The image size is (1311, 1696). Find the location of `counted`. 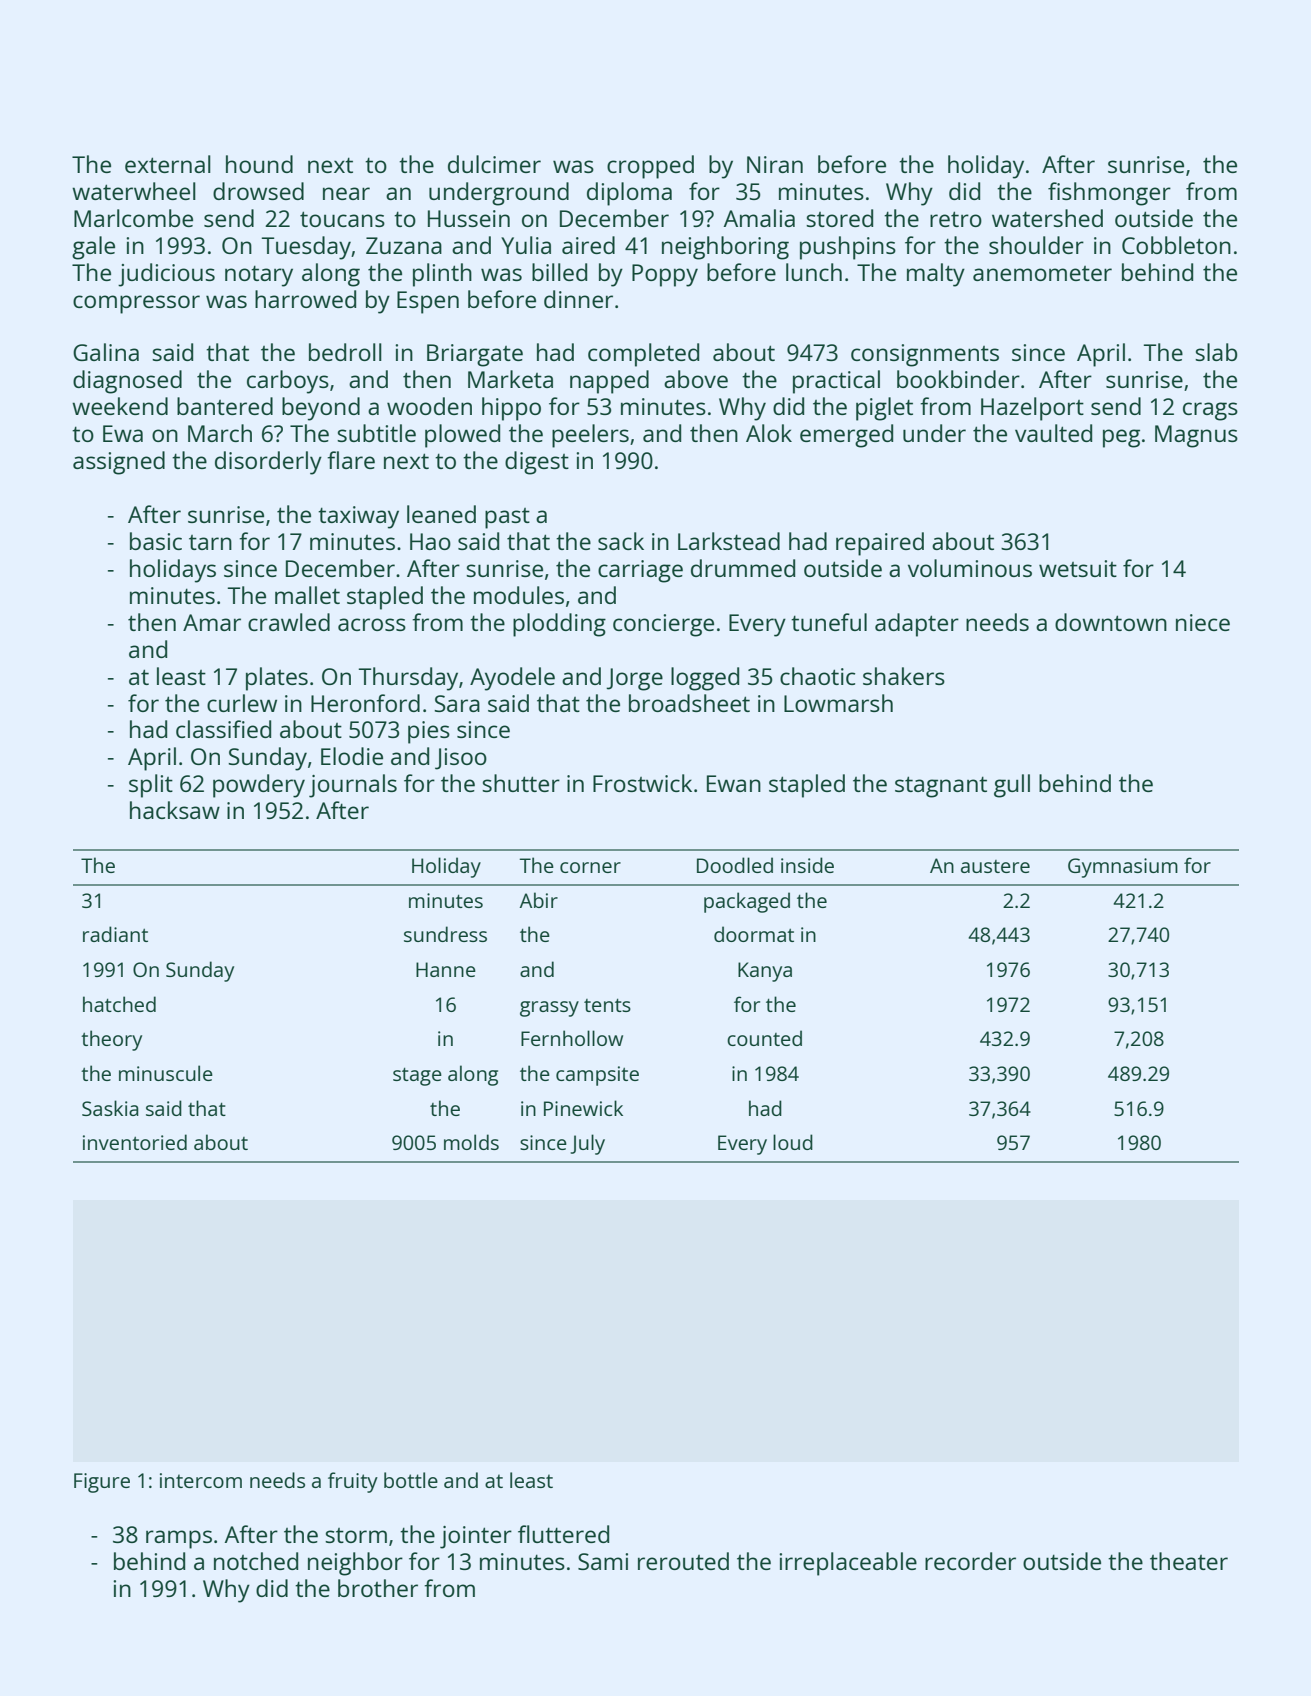

counted is located at coordinates (764, 1038).
